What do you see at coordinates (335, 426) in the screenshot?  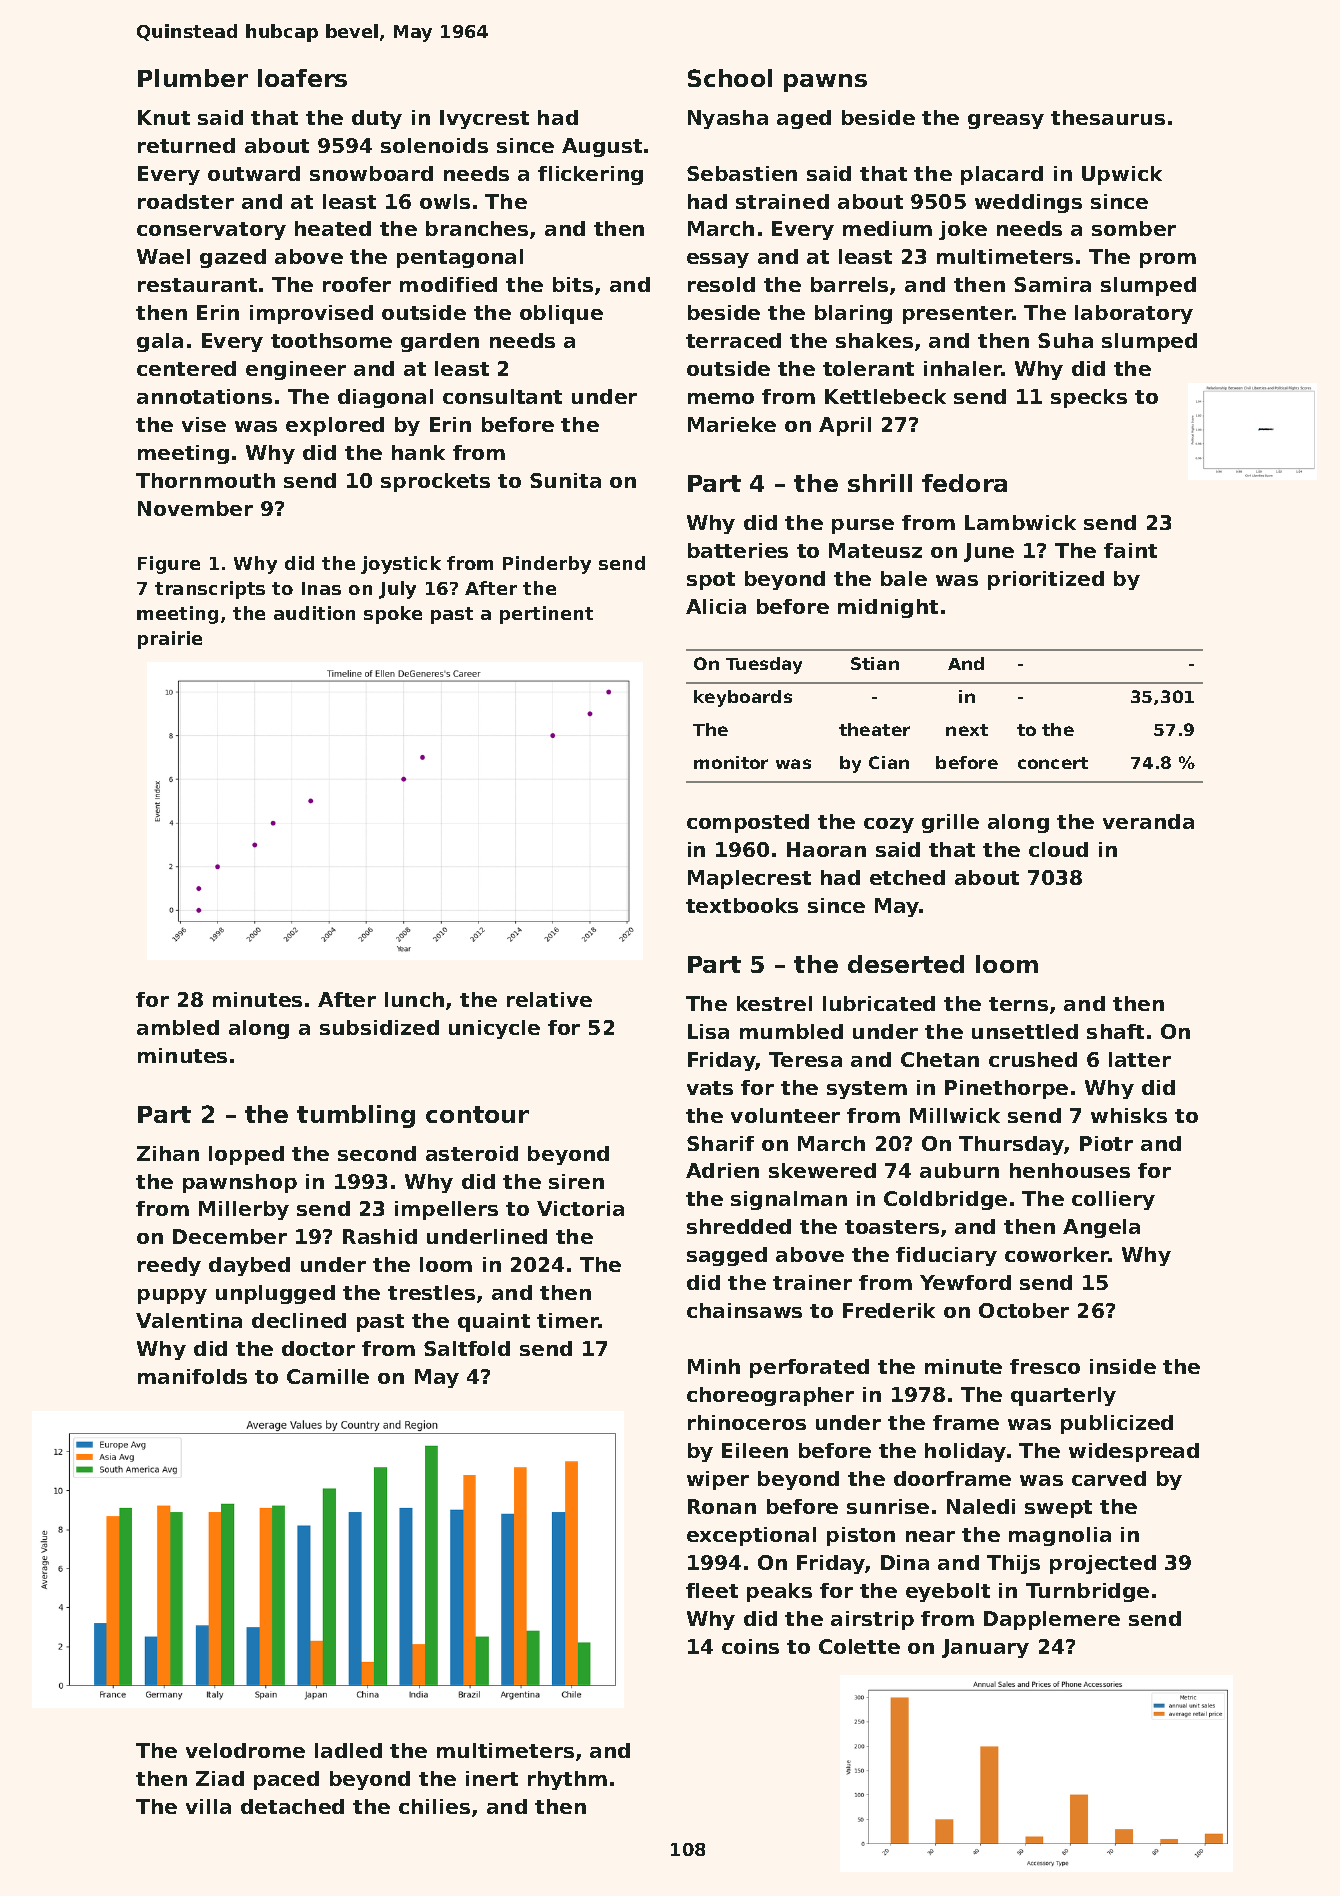 I see `explored` at bounding box center [335, 426].
